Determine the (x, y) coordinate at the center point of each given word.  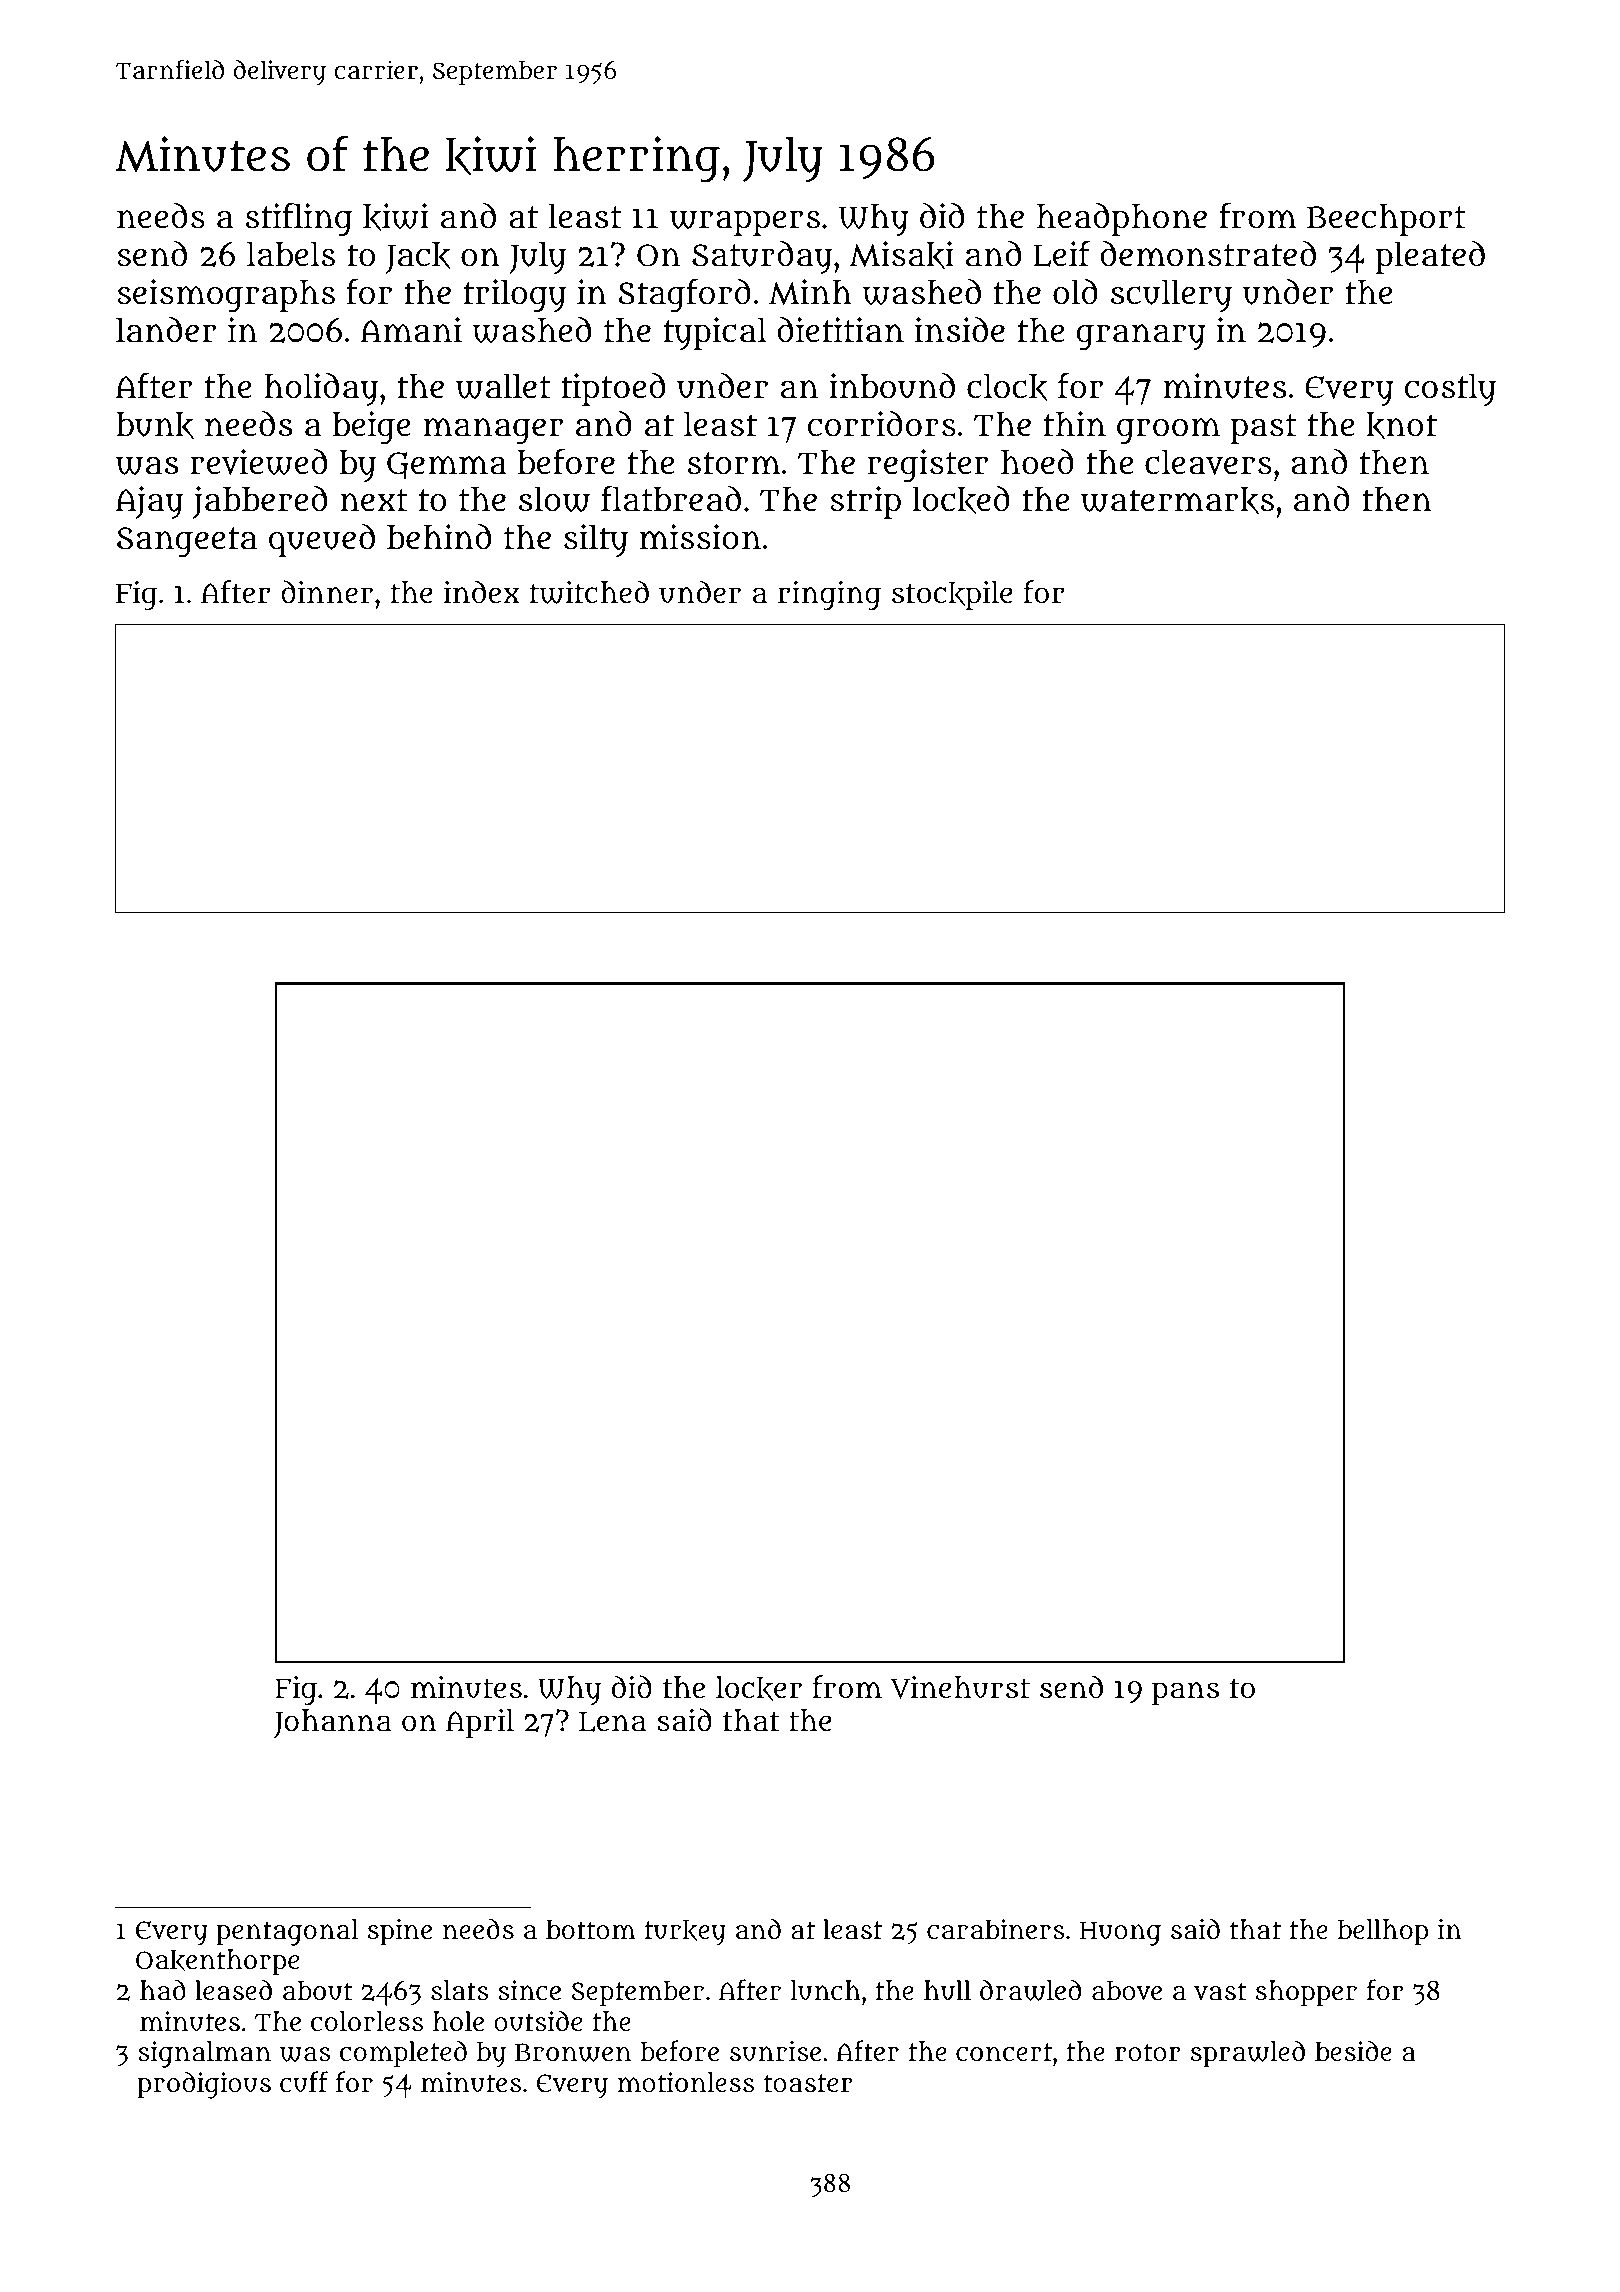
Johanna (333, 1723)
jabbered (260, 502)
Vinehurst (960, 1687)
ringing (829, 596)
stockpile (952, 595)
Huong (1120, 1933)
